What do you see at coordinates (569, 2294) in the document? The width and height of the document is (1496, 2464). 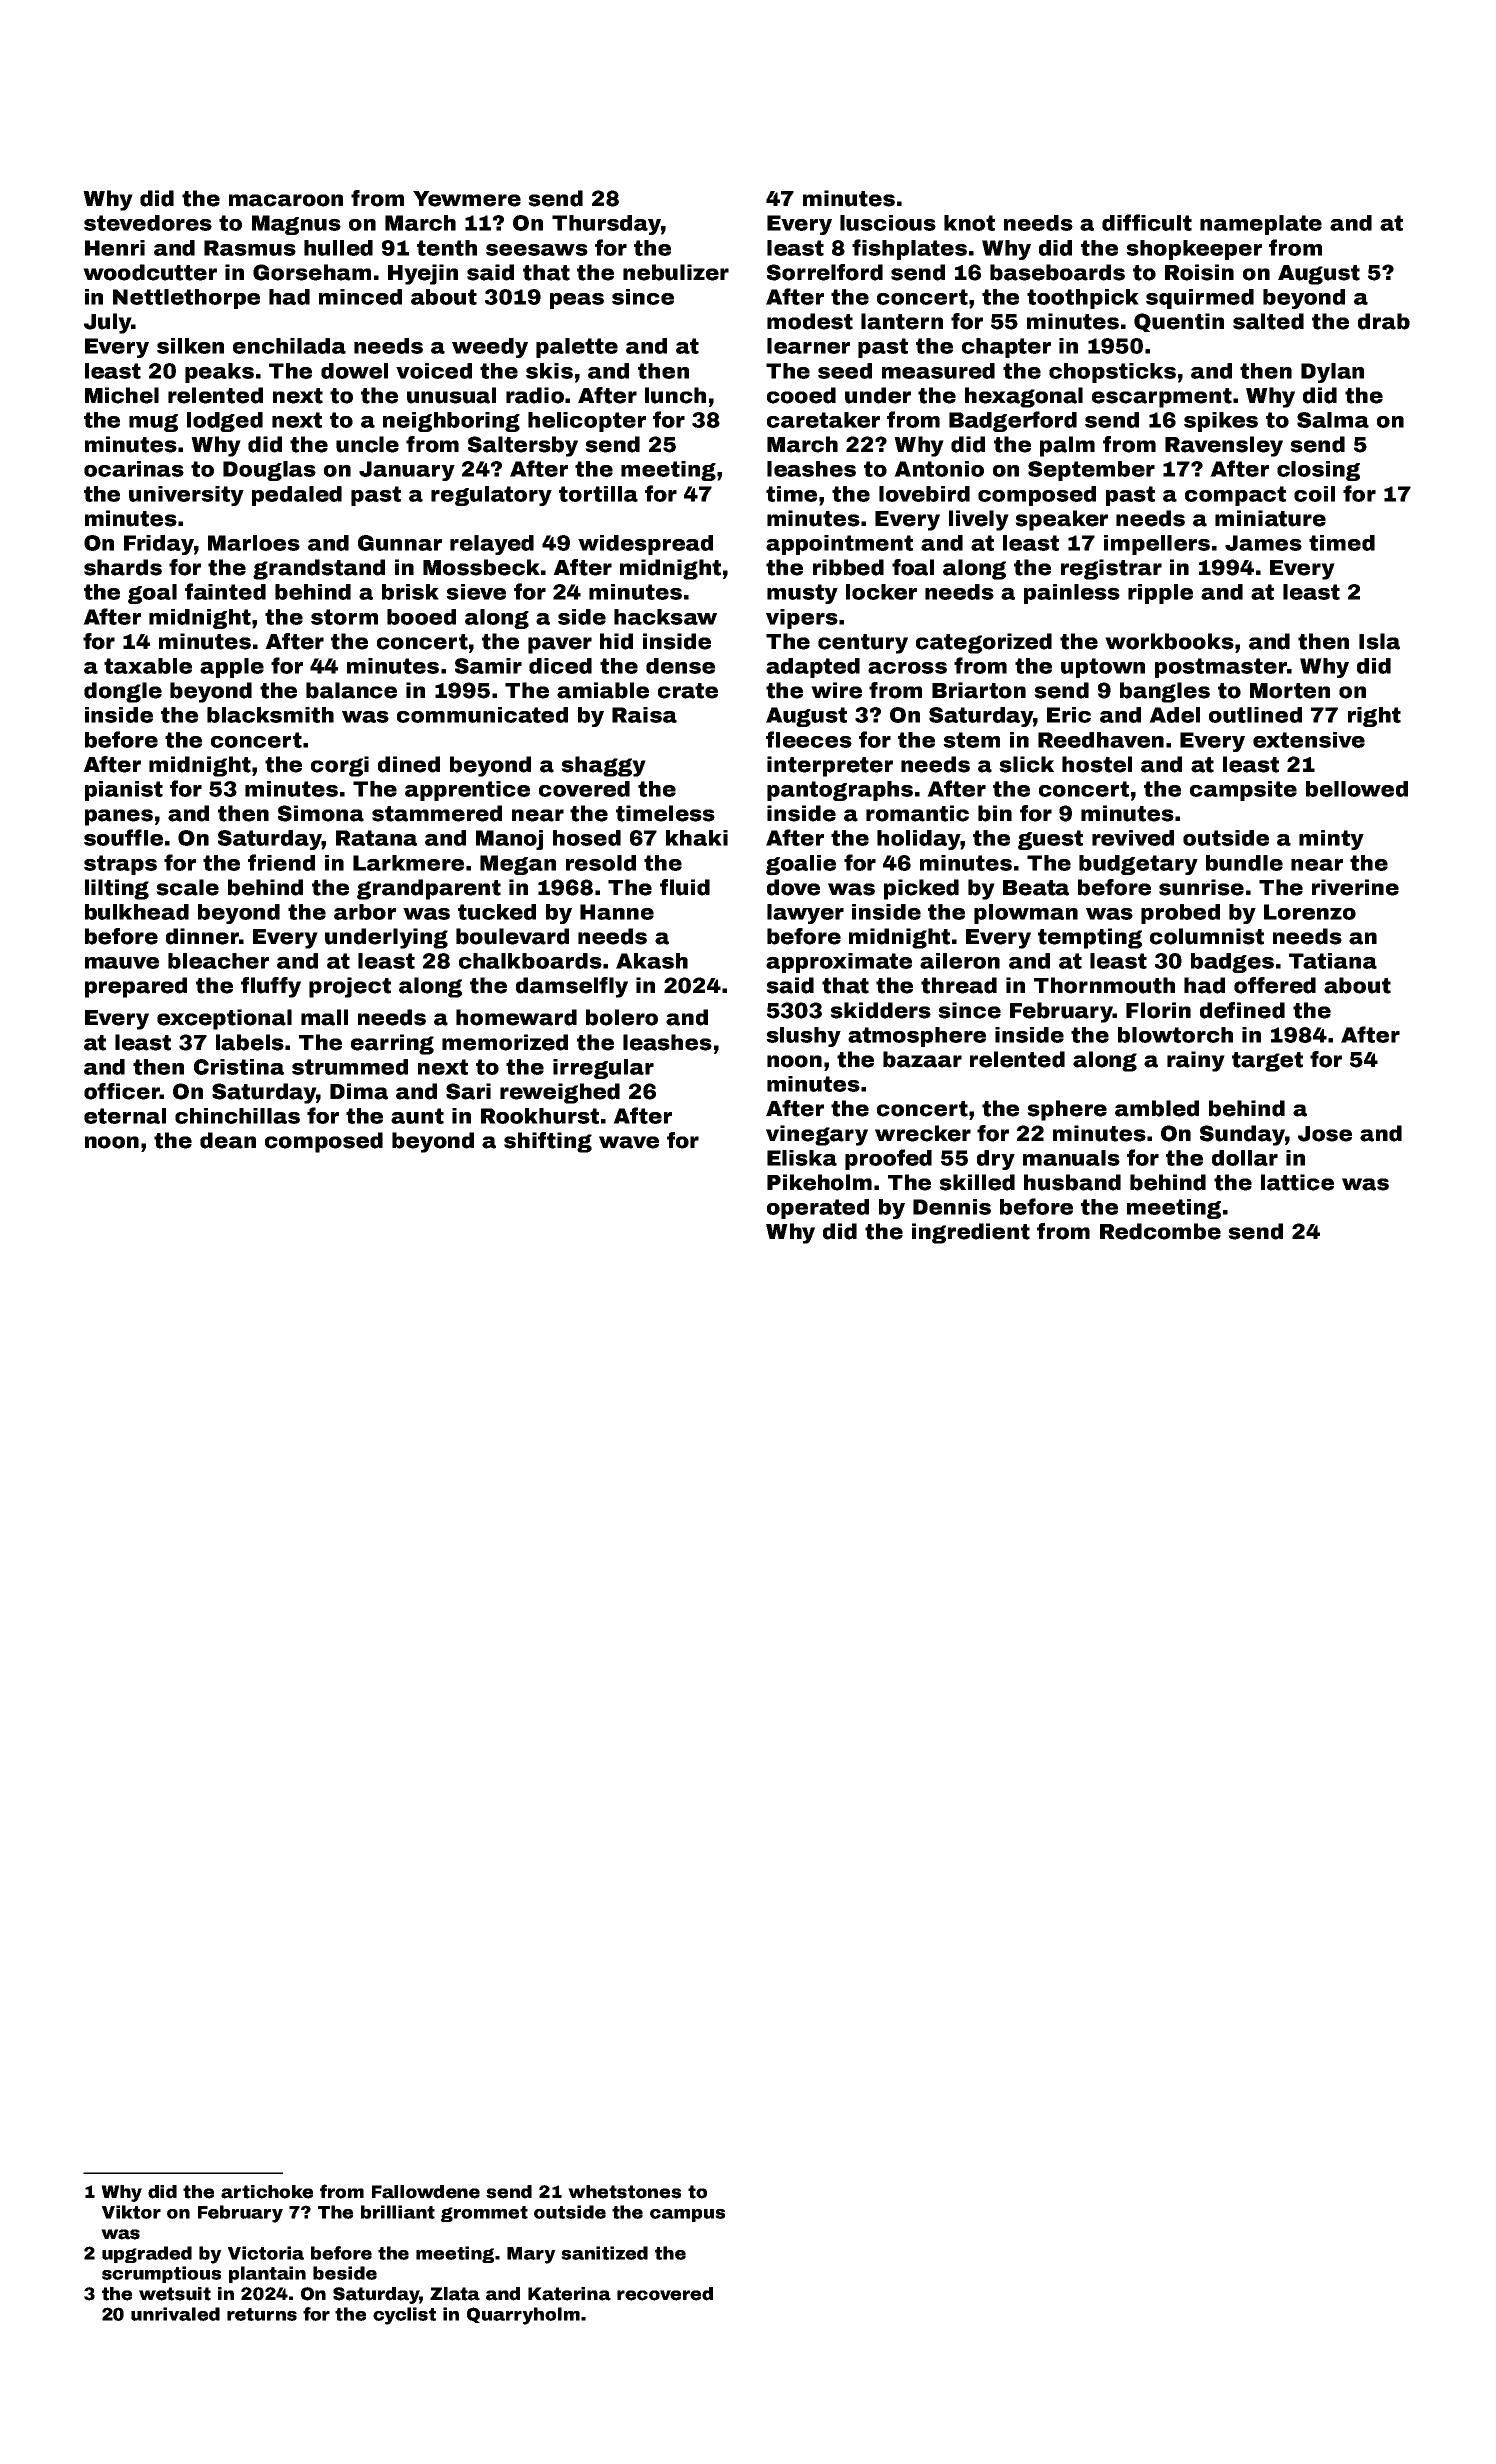 I see `Katerina` at bounding box center [569, 2294].
